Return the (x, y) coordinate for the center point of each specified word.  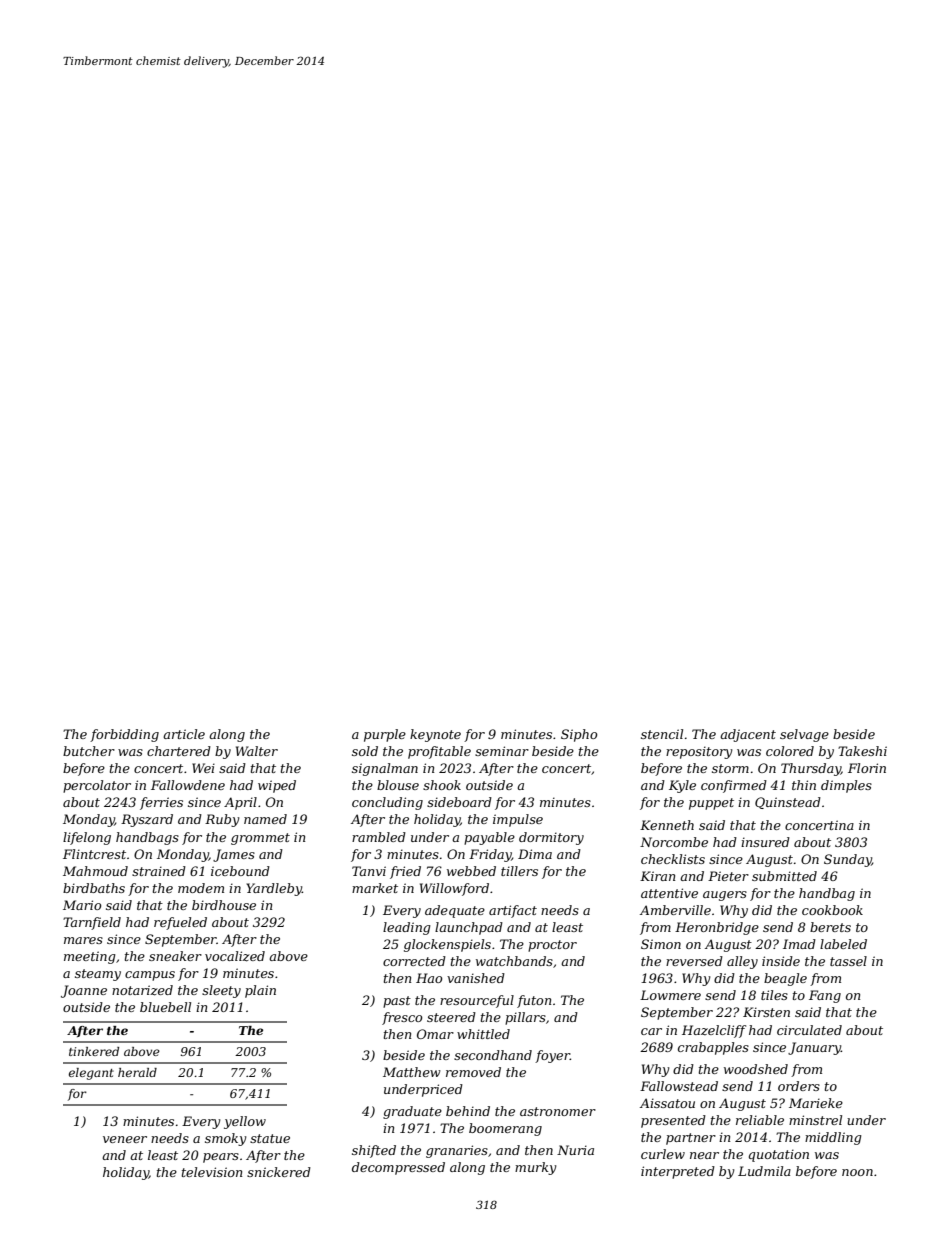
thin (804, 785)
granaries (457, 1151)
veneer (125, 1139)
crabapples (713, 1048)
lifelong (87, 838)
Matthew (412, 1072)
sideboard (459, 802)
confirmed (734, 786)
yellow (245, 1122)
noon (857, 1172)
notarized (142, 990)
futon (534, 1001)
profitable (439, 752)
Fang (825, 996)
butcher (89, 751)
